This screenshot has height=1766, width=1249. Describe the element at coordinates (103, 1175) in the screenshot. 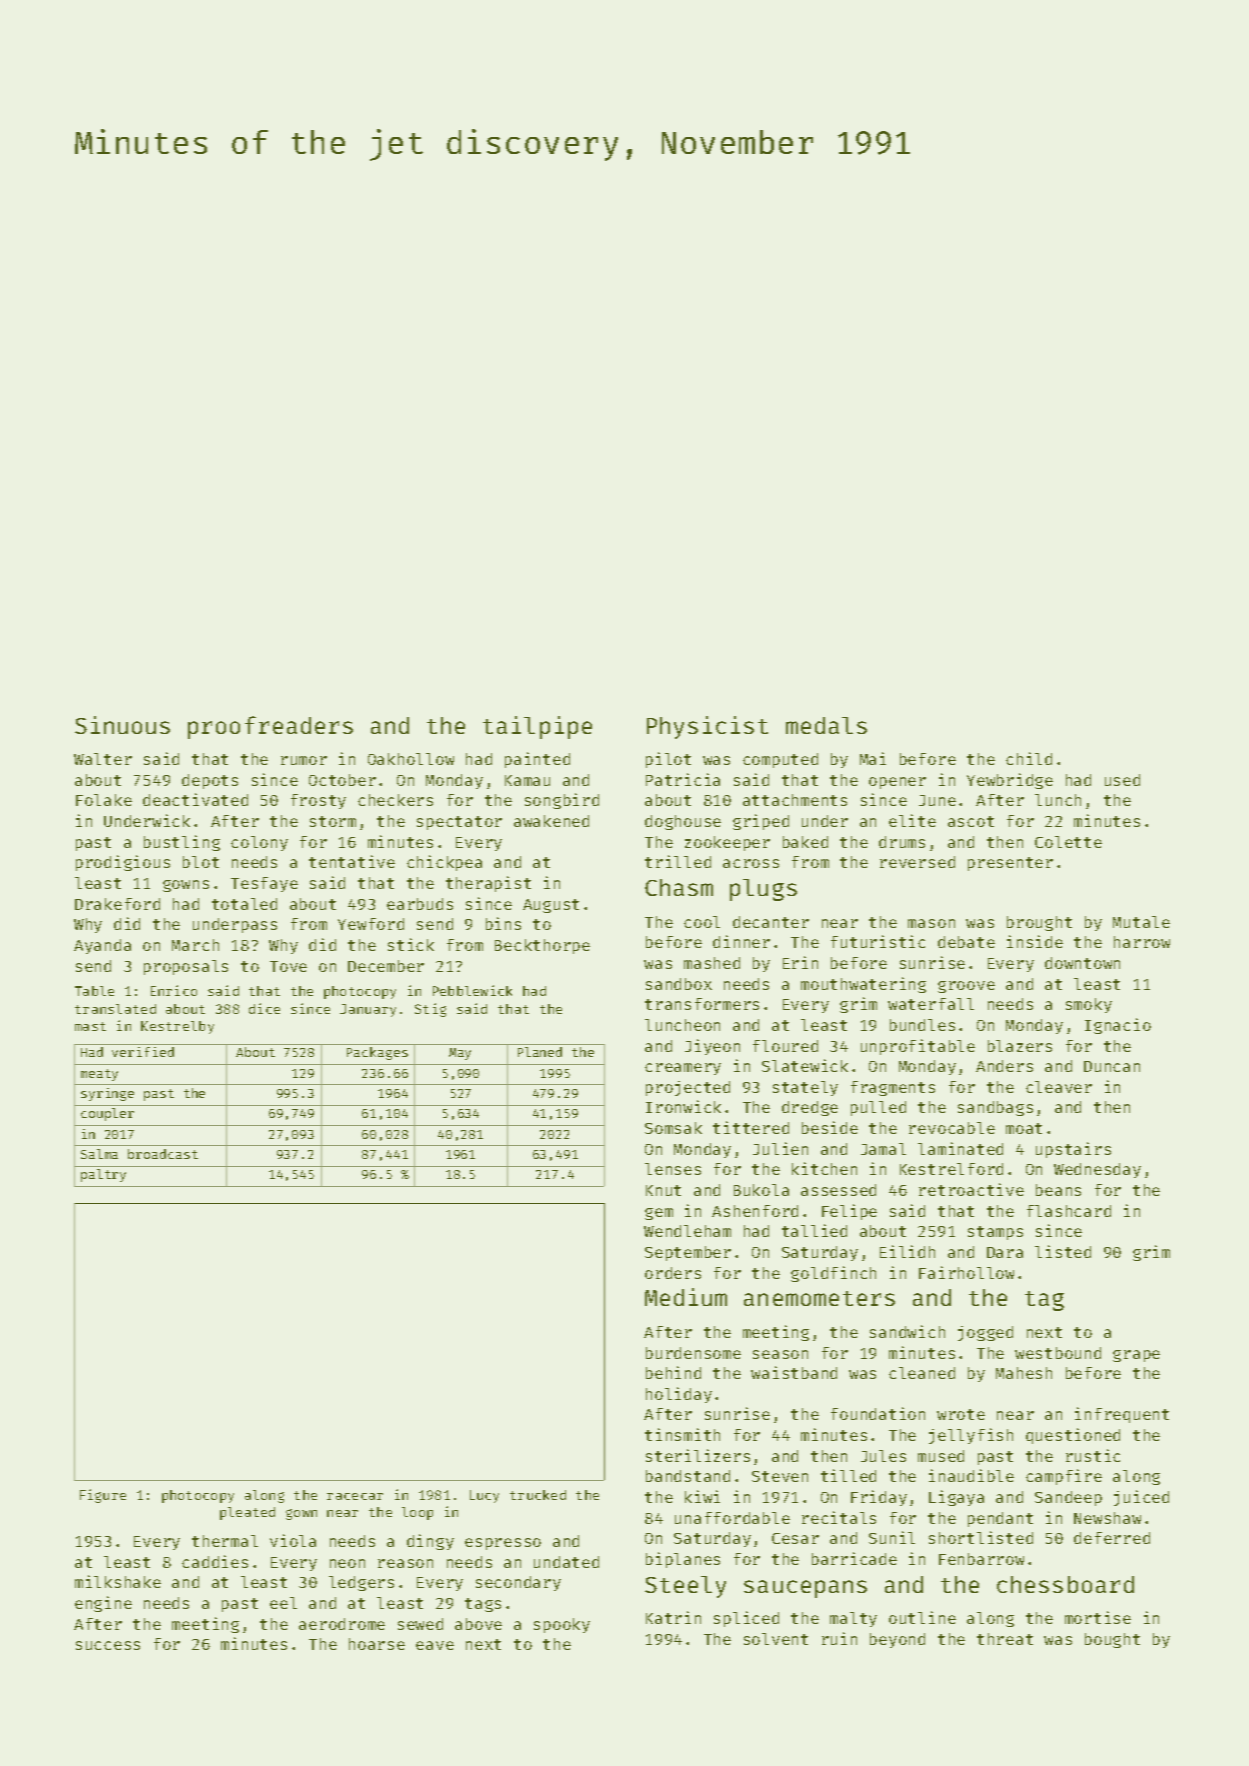

I see `paltry` at that location.
